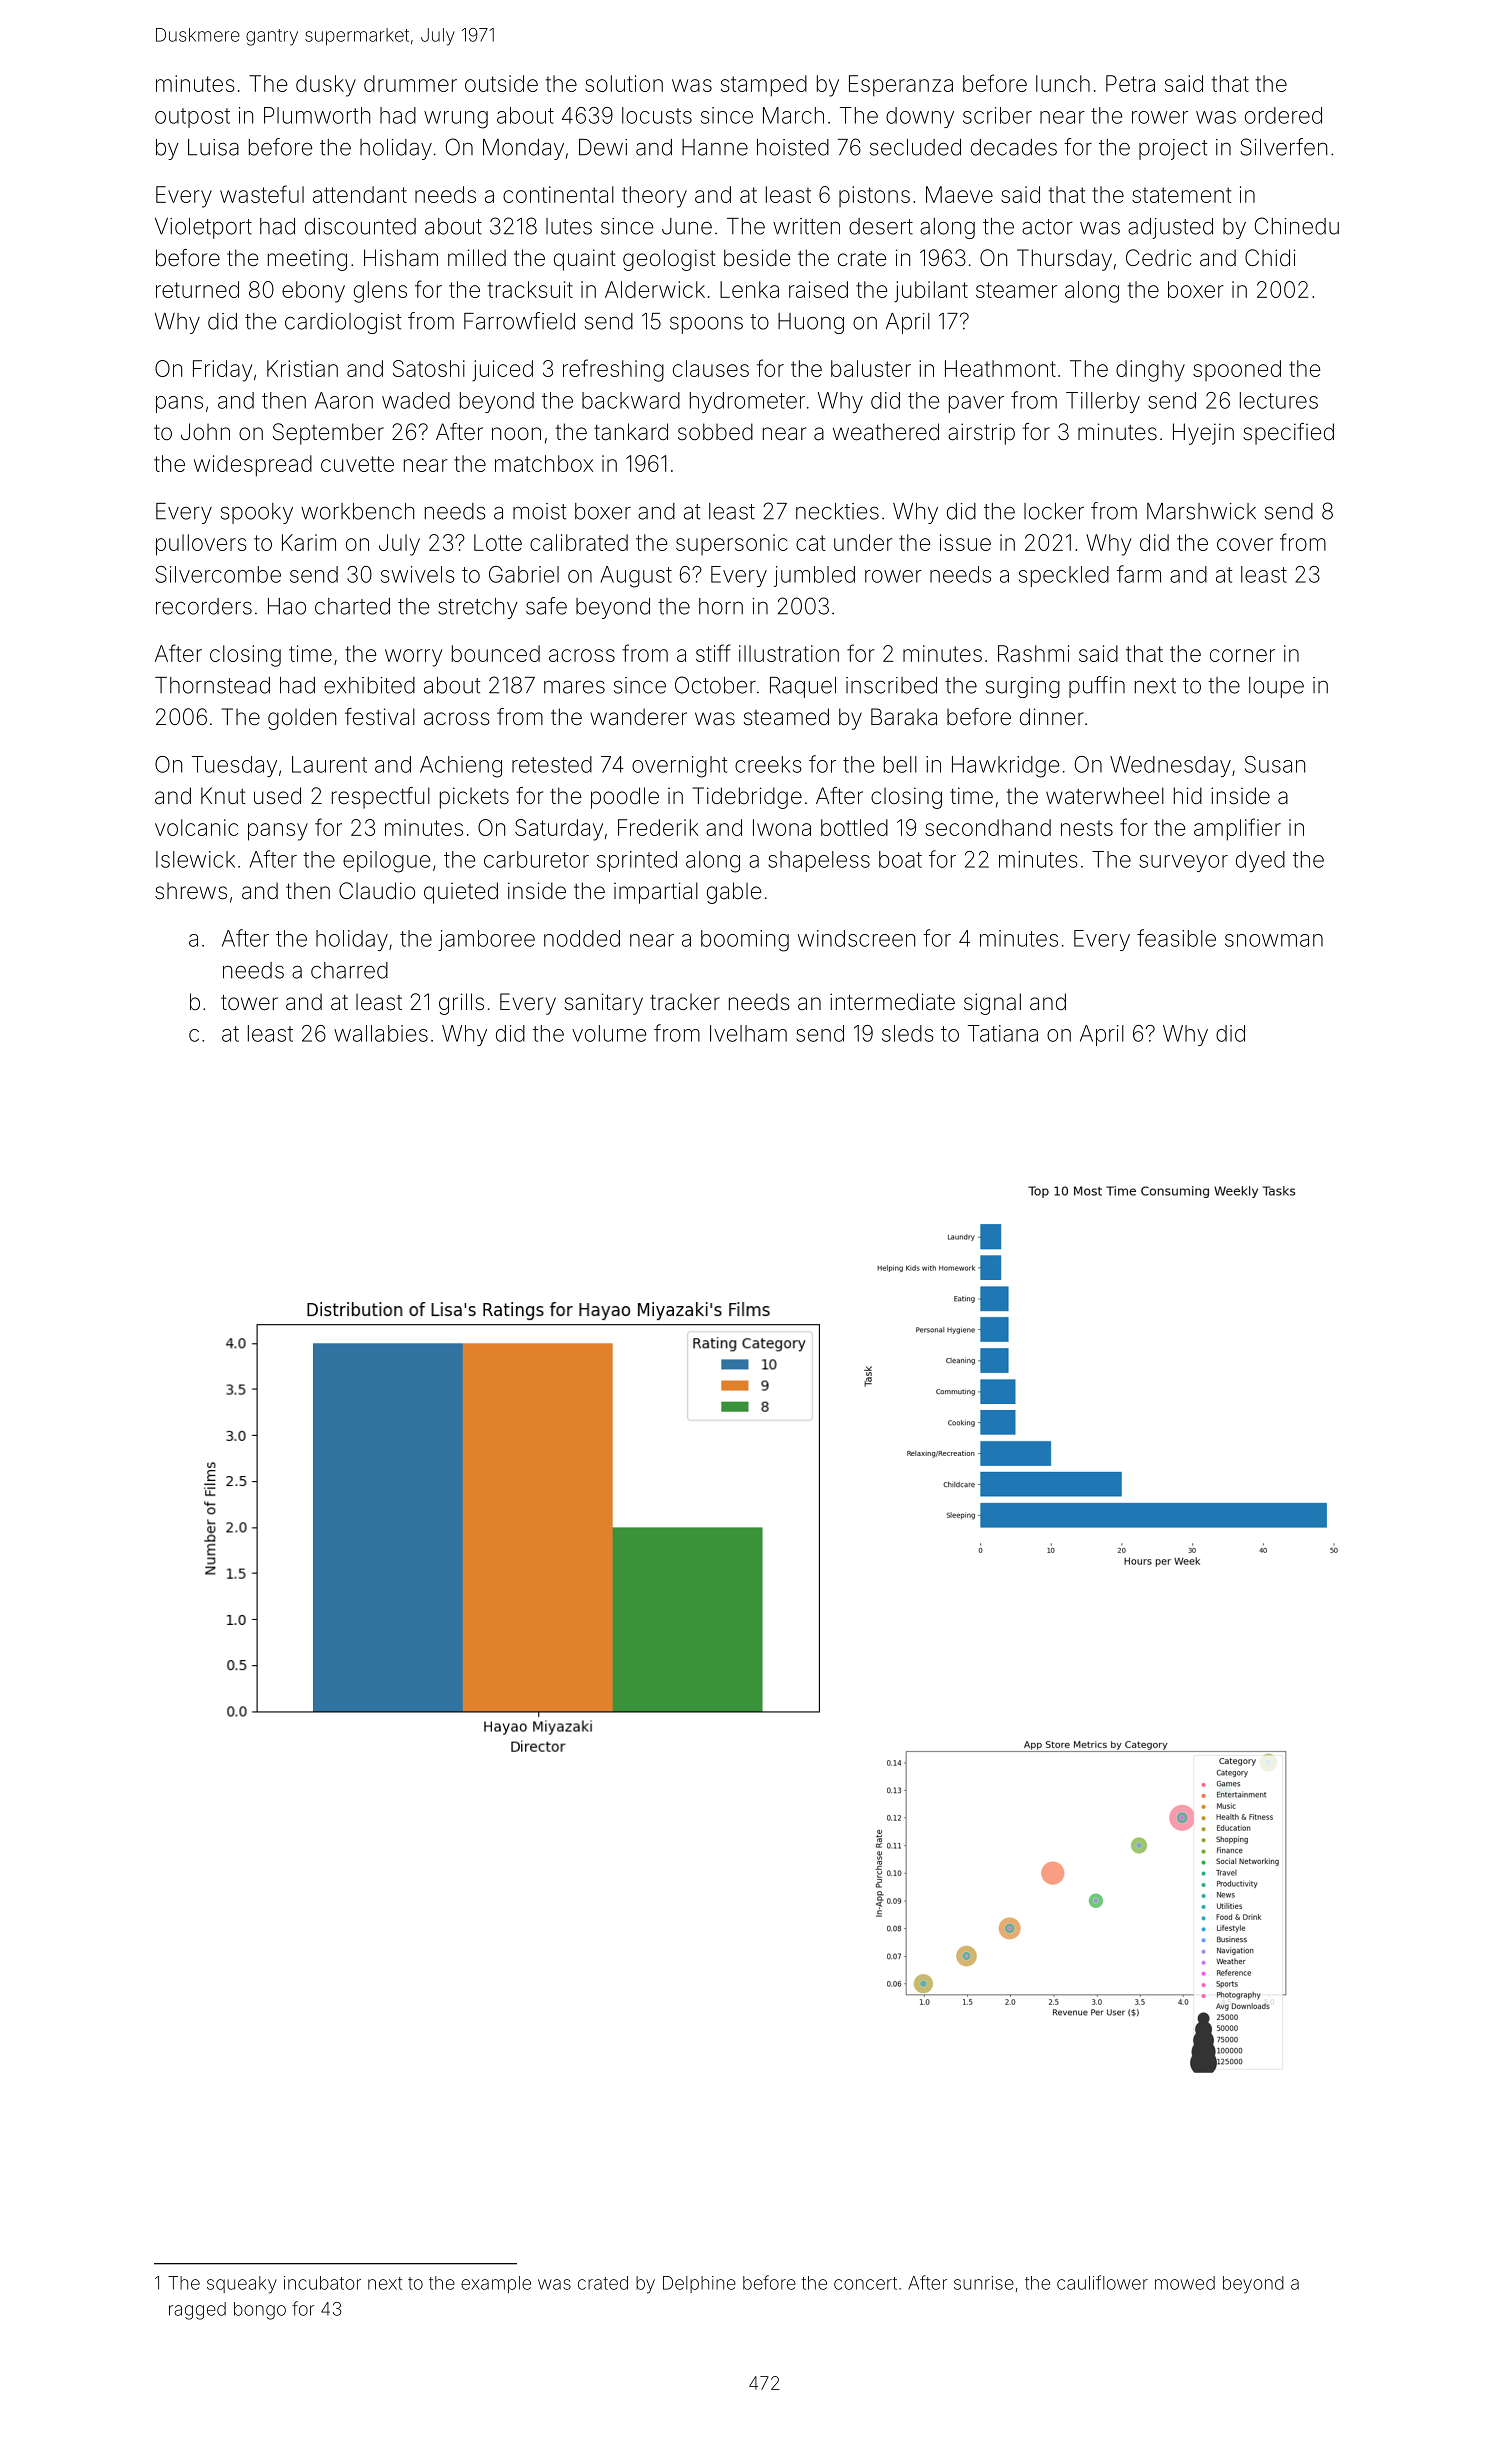  What do you see at coordinates (496, 2284) in the page?
I see `example` at bounding box center [496, 2284].
